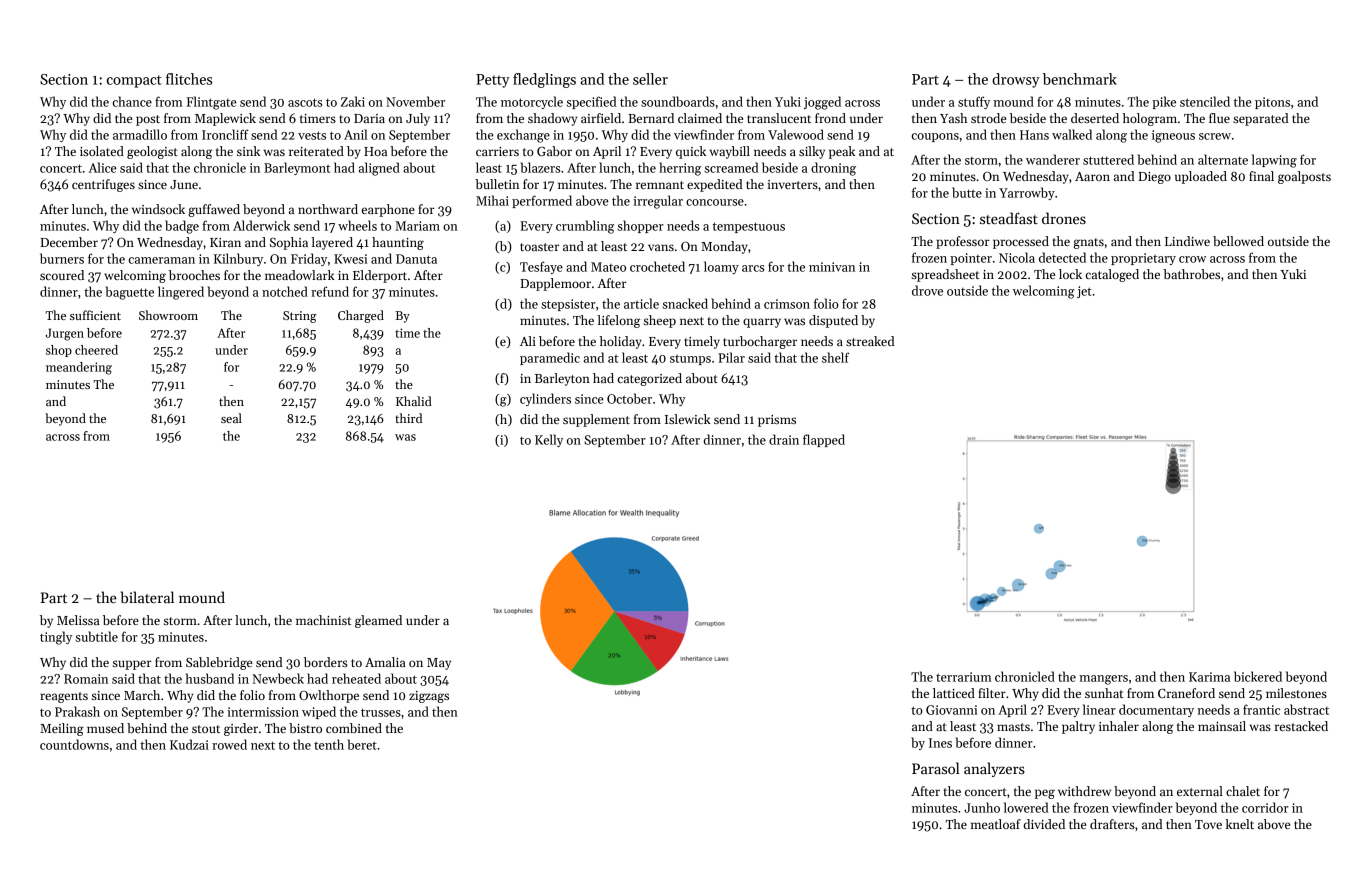 Image resolution: width=1372 pixels, height=887 pixels. What do you see at coordinates (832, 267) in the image?
I see `minivan` at bounding box center [832, 267].
